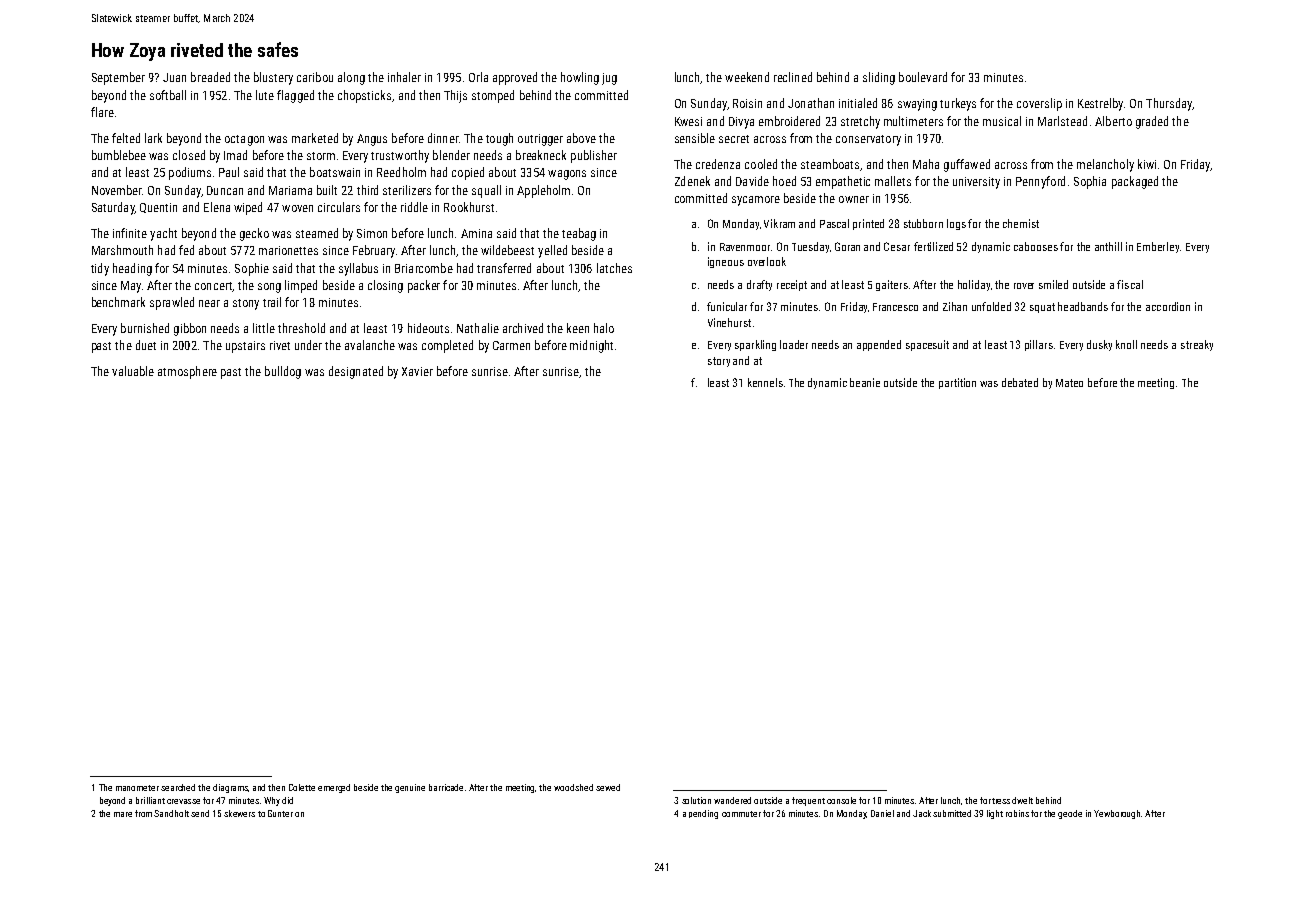  Describe the element at coordinates (957, 383) in the screenshot. I see `partition` at that location.
